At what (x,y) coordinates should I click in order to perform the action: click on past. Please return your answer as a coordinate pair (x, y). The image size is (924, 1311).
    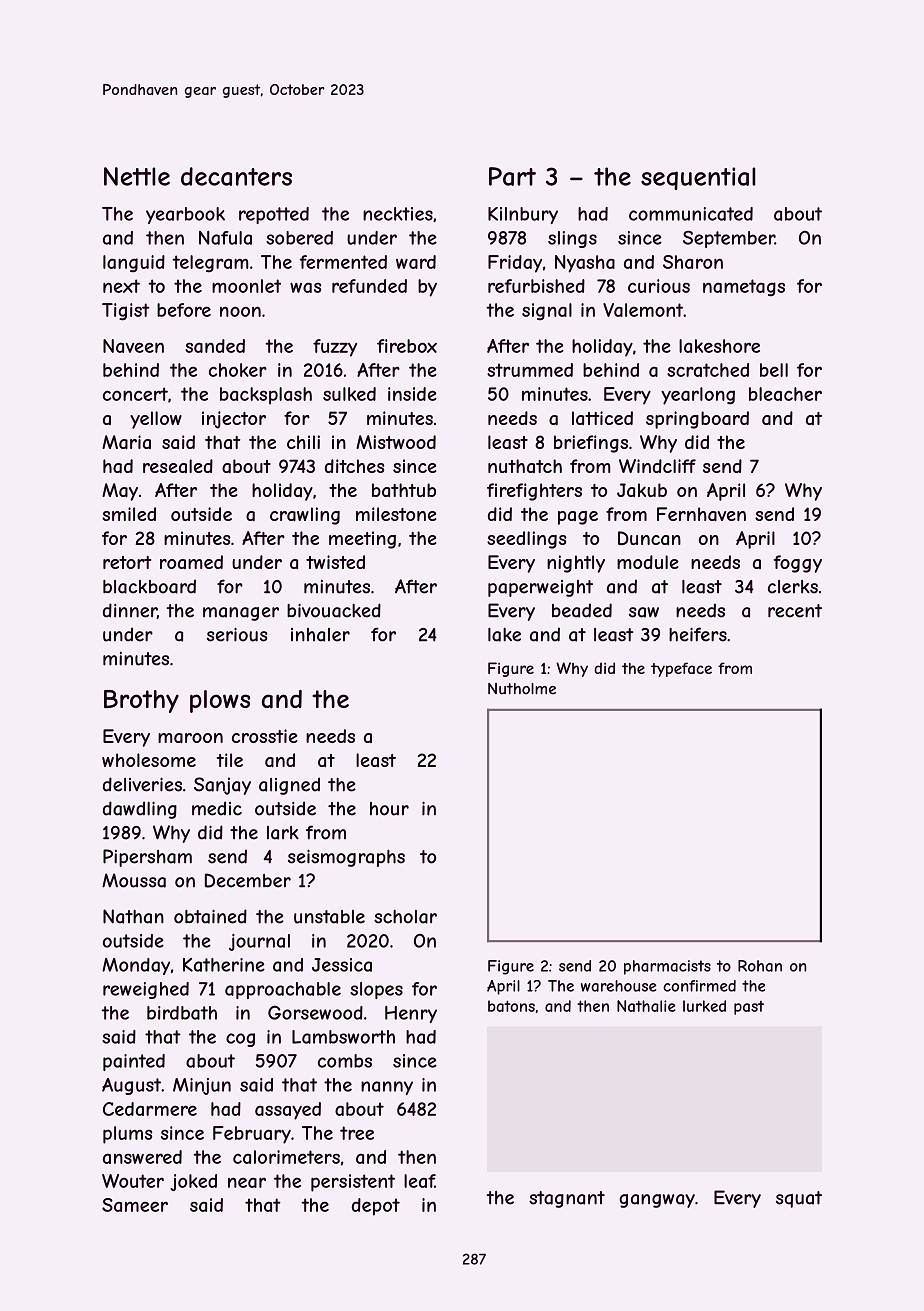
    Looking at the image, I should click on (749, 1008).
